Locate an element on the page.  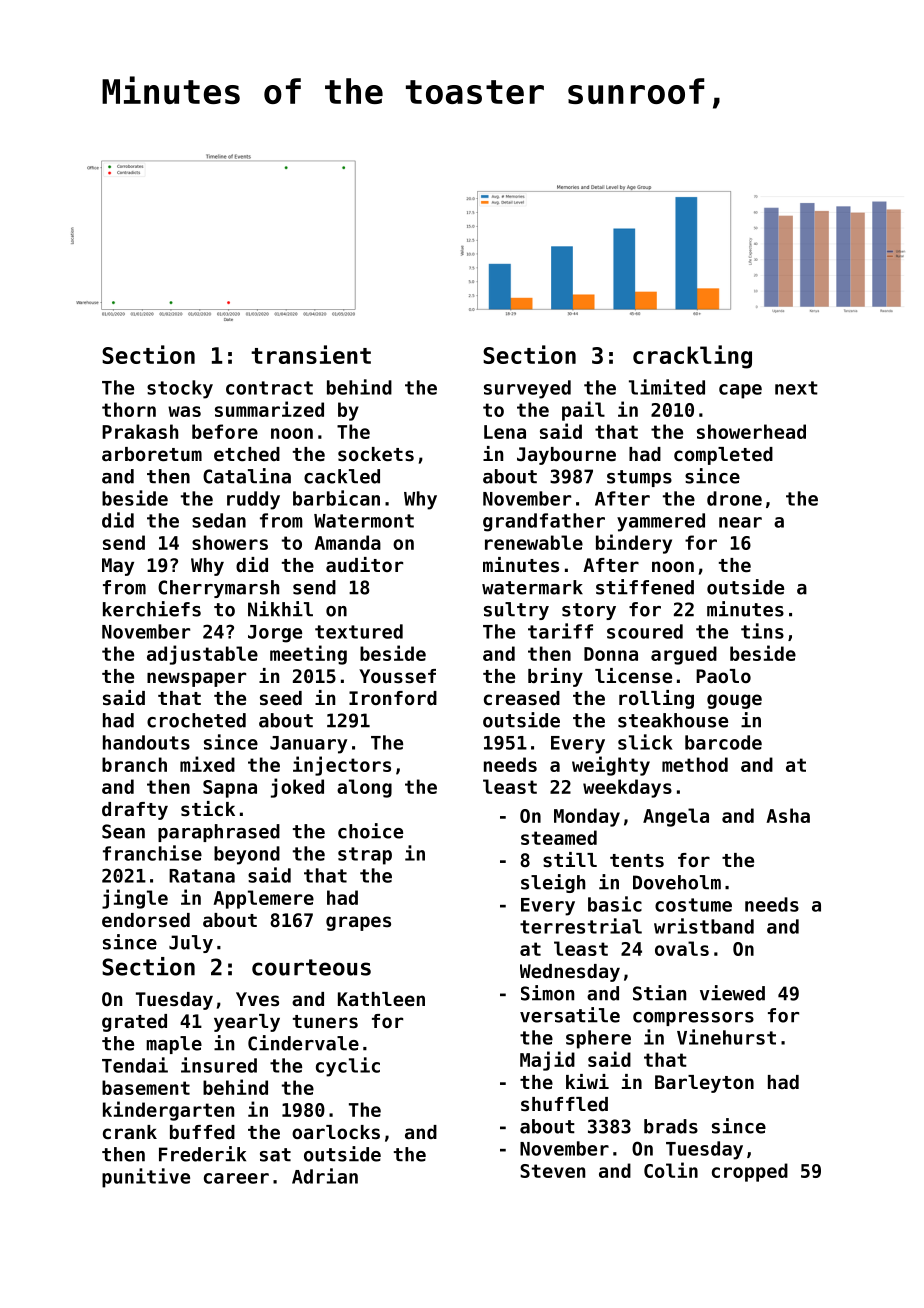
crocheted is located at coordinates (196, 720).
